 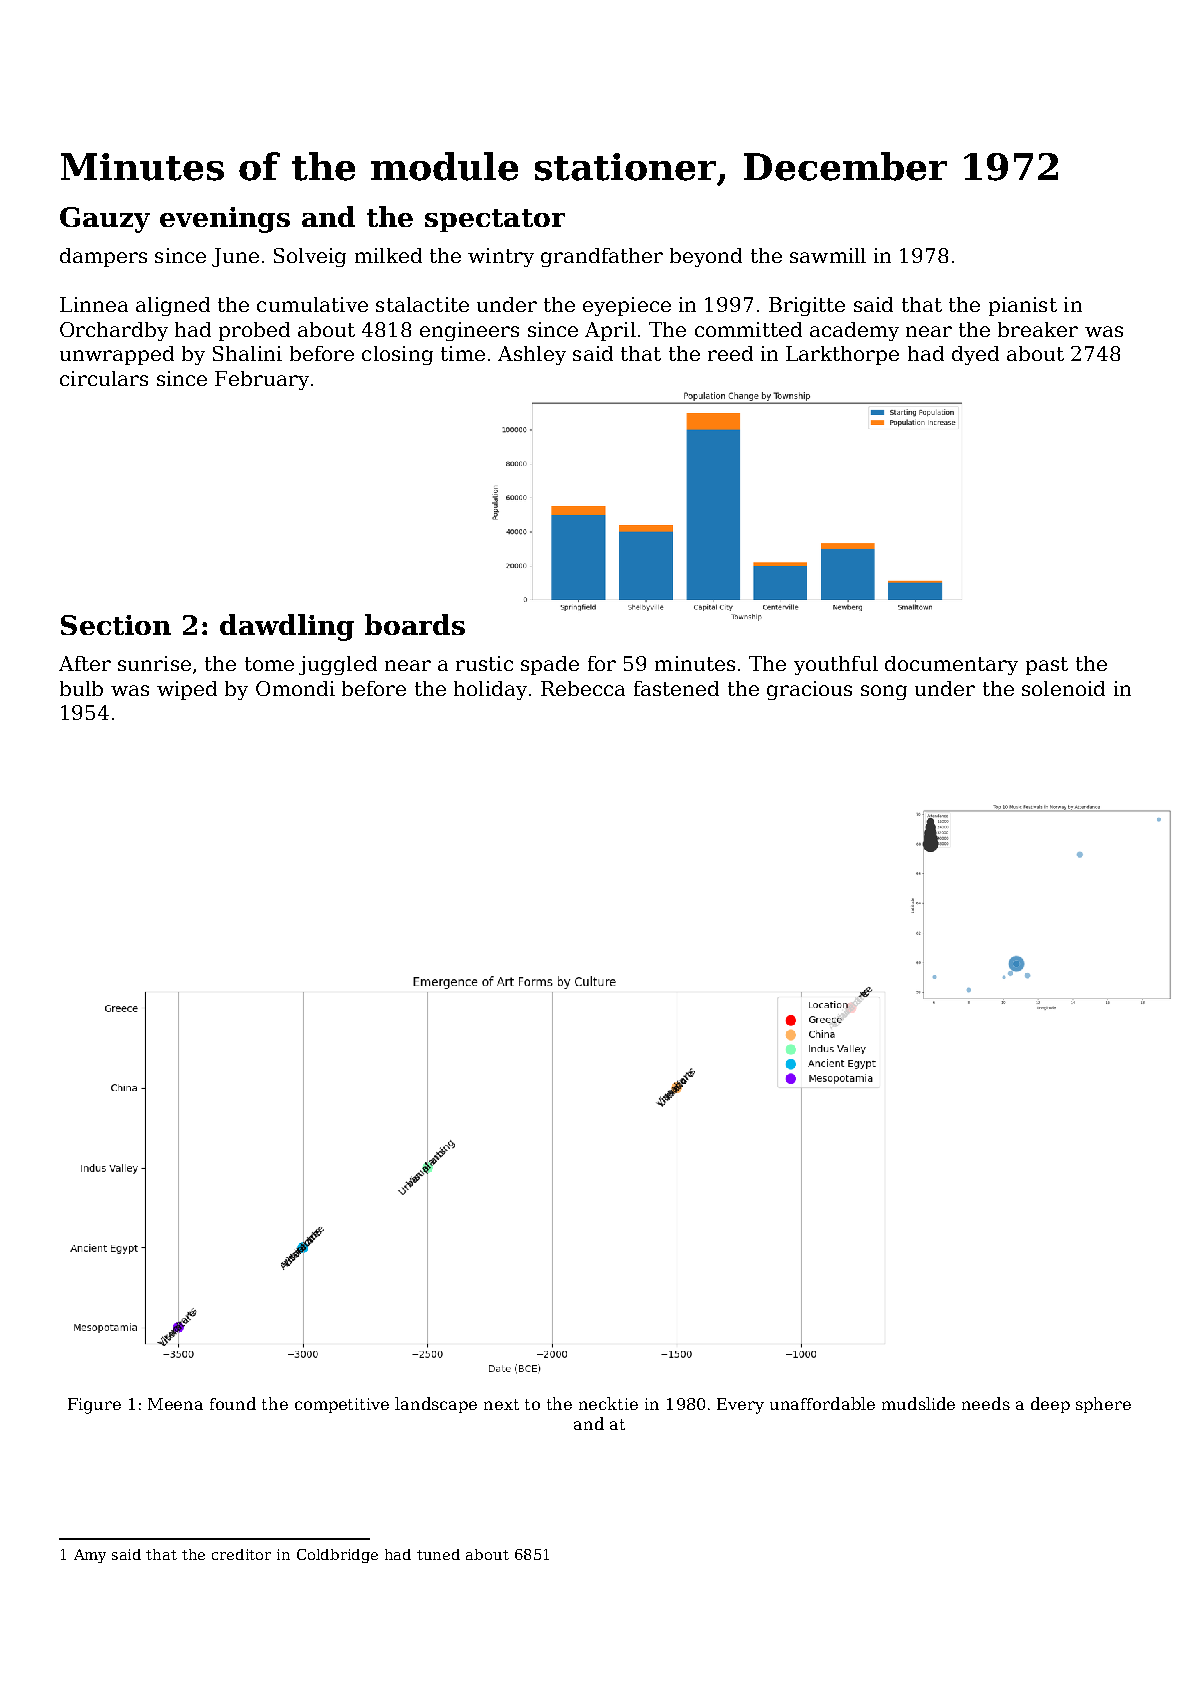 What do you see at coordinates (81, 688) in the screenshot?
I see `bulb` at bounding box center [81, 688].
